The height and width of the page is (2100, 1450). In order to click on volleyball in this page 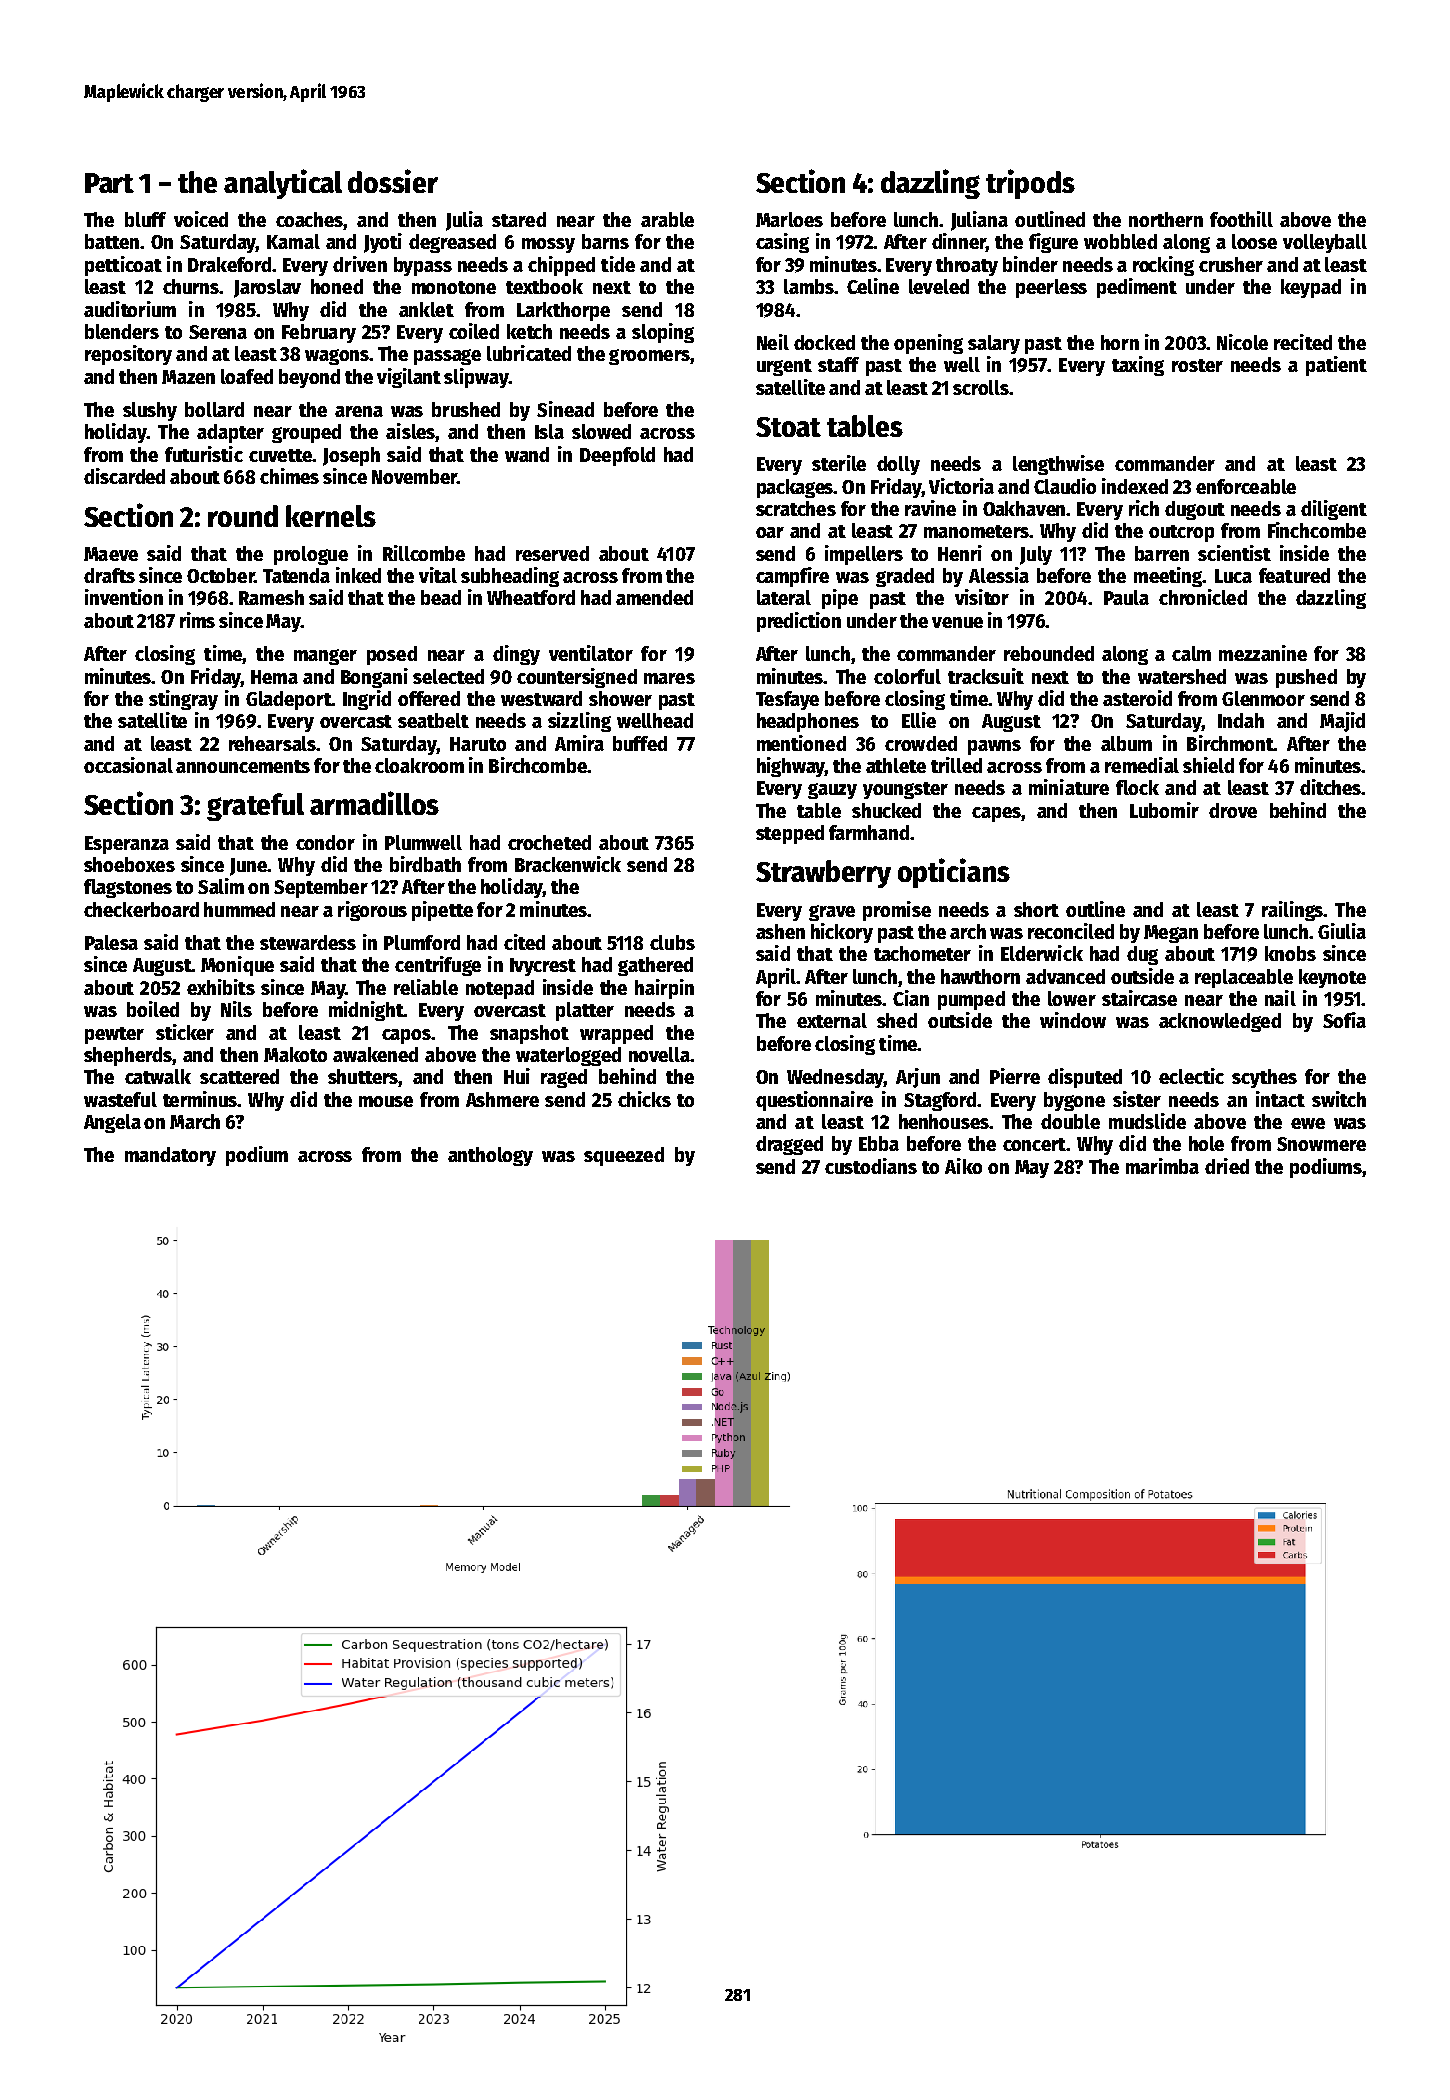, I will do `click(1325, 243)`.
